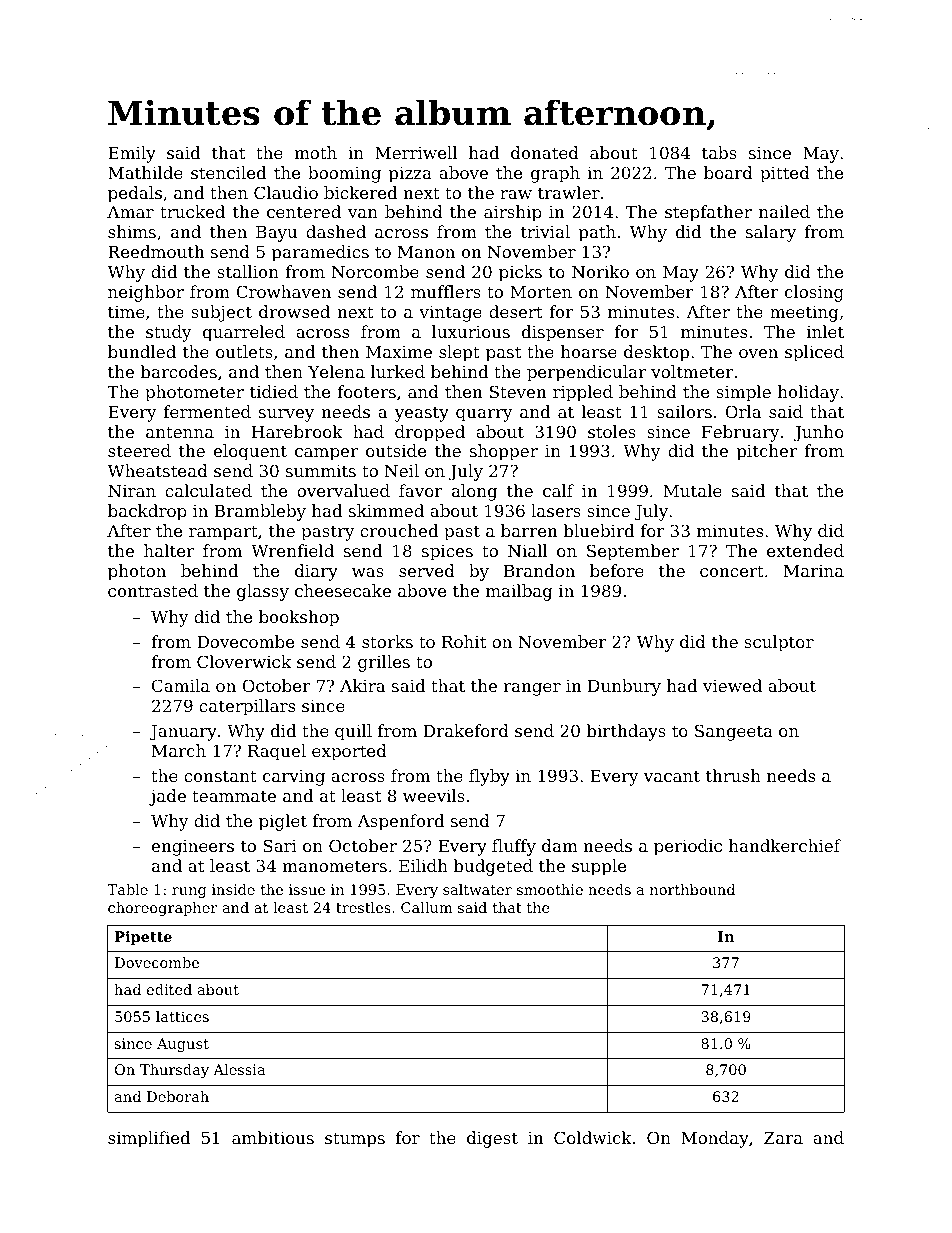 This image has height=1233, width=952. Describe the element at coordinates (466, 730) in the image. I see `Drakeford` at that location.
